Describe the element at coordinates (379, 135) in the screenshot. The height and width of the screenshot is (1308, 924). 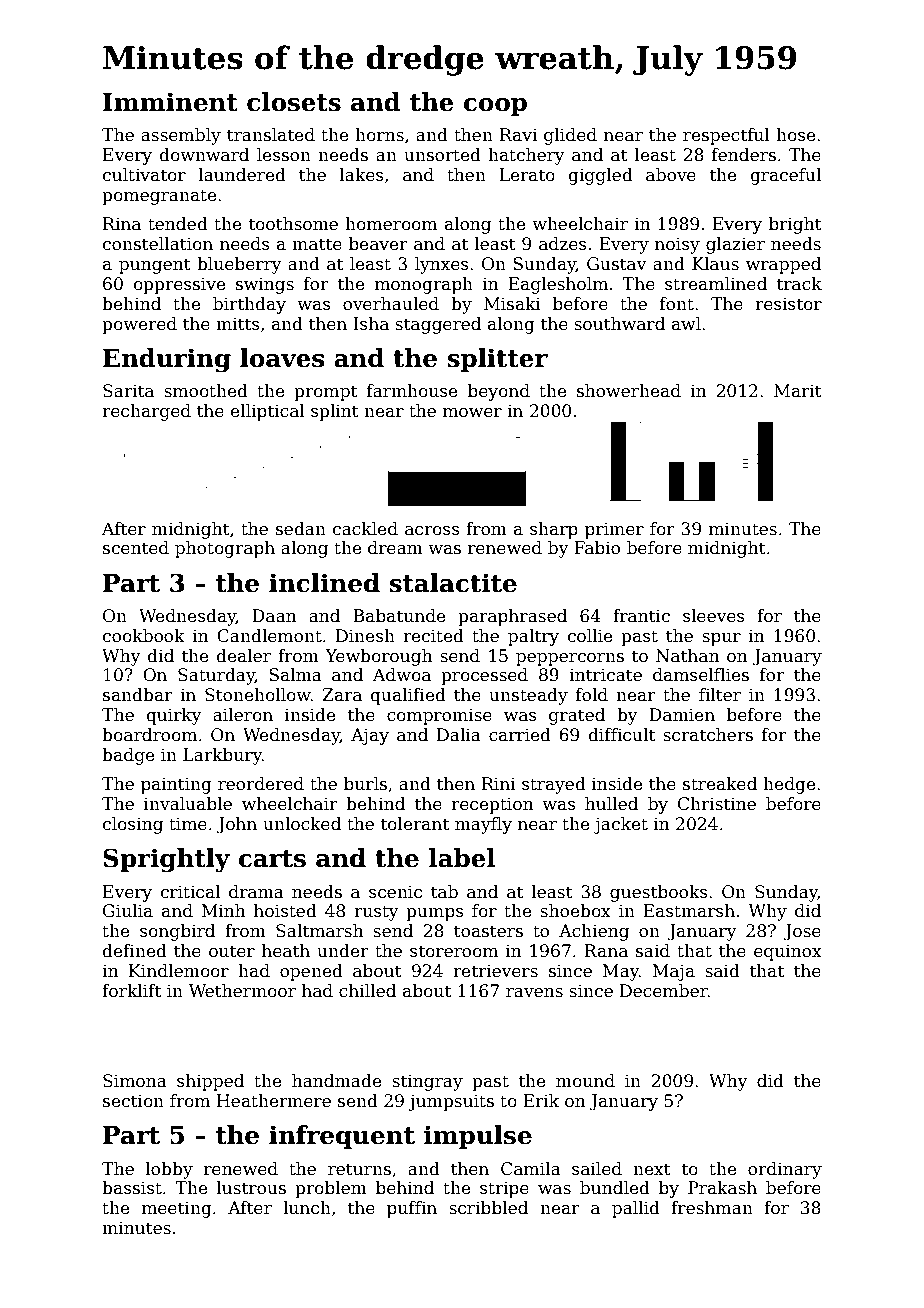
I see `horns` at that location.
